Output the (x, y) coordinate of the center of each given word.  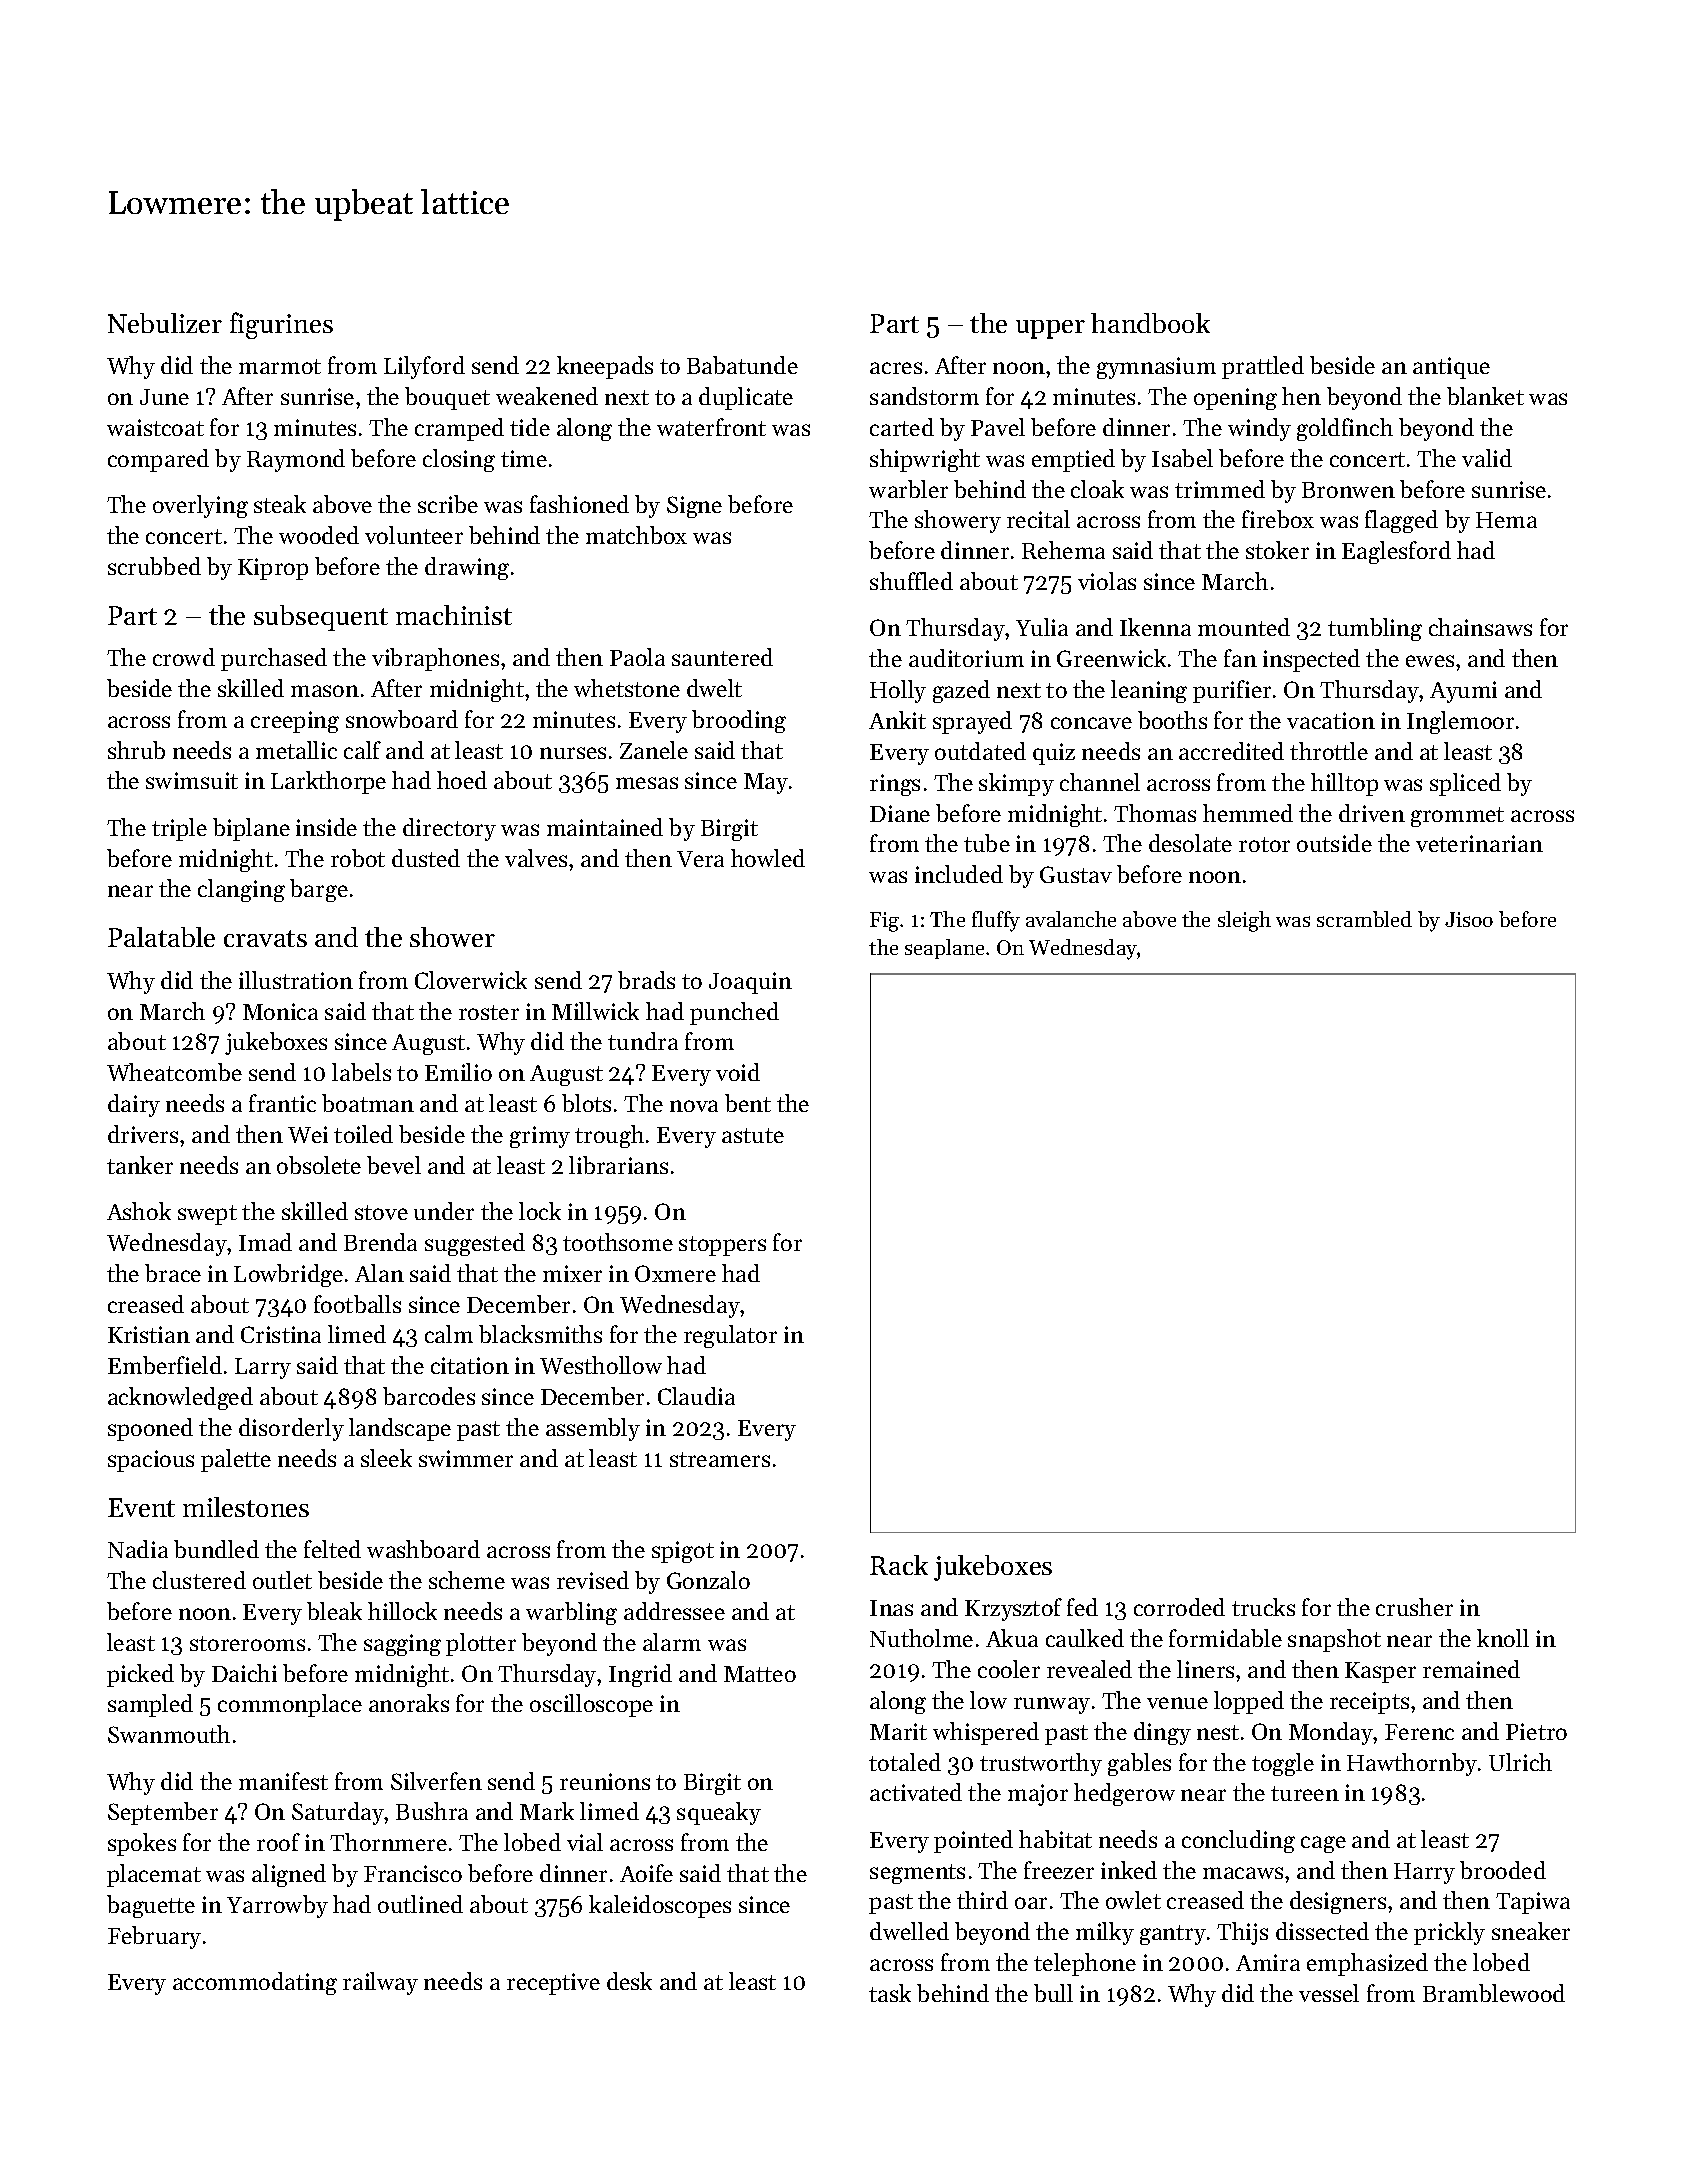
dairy (134, 1105)
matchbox (636, 535)
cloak (1097, 489)
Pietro (1536, 1731)
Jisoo (1469, 919)
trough (609, 1136)
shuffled (911, 581)
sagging (402, 1645)
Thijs (1242, 1933)
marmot (280, 366)
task (890, 1993)
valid (1487, 458)
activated (916, 1792)
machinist (454, 615)
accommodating (255, 1983)
